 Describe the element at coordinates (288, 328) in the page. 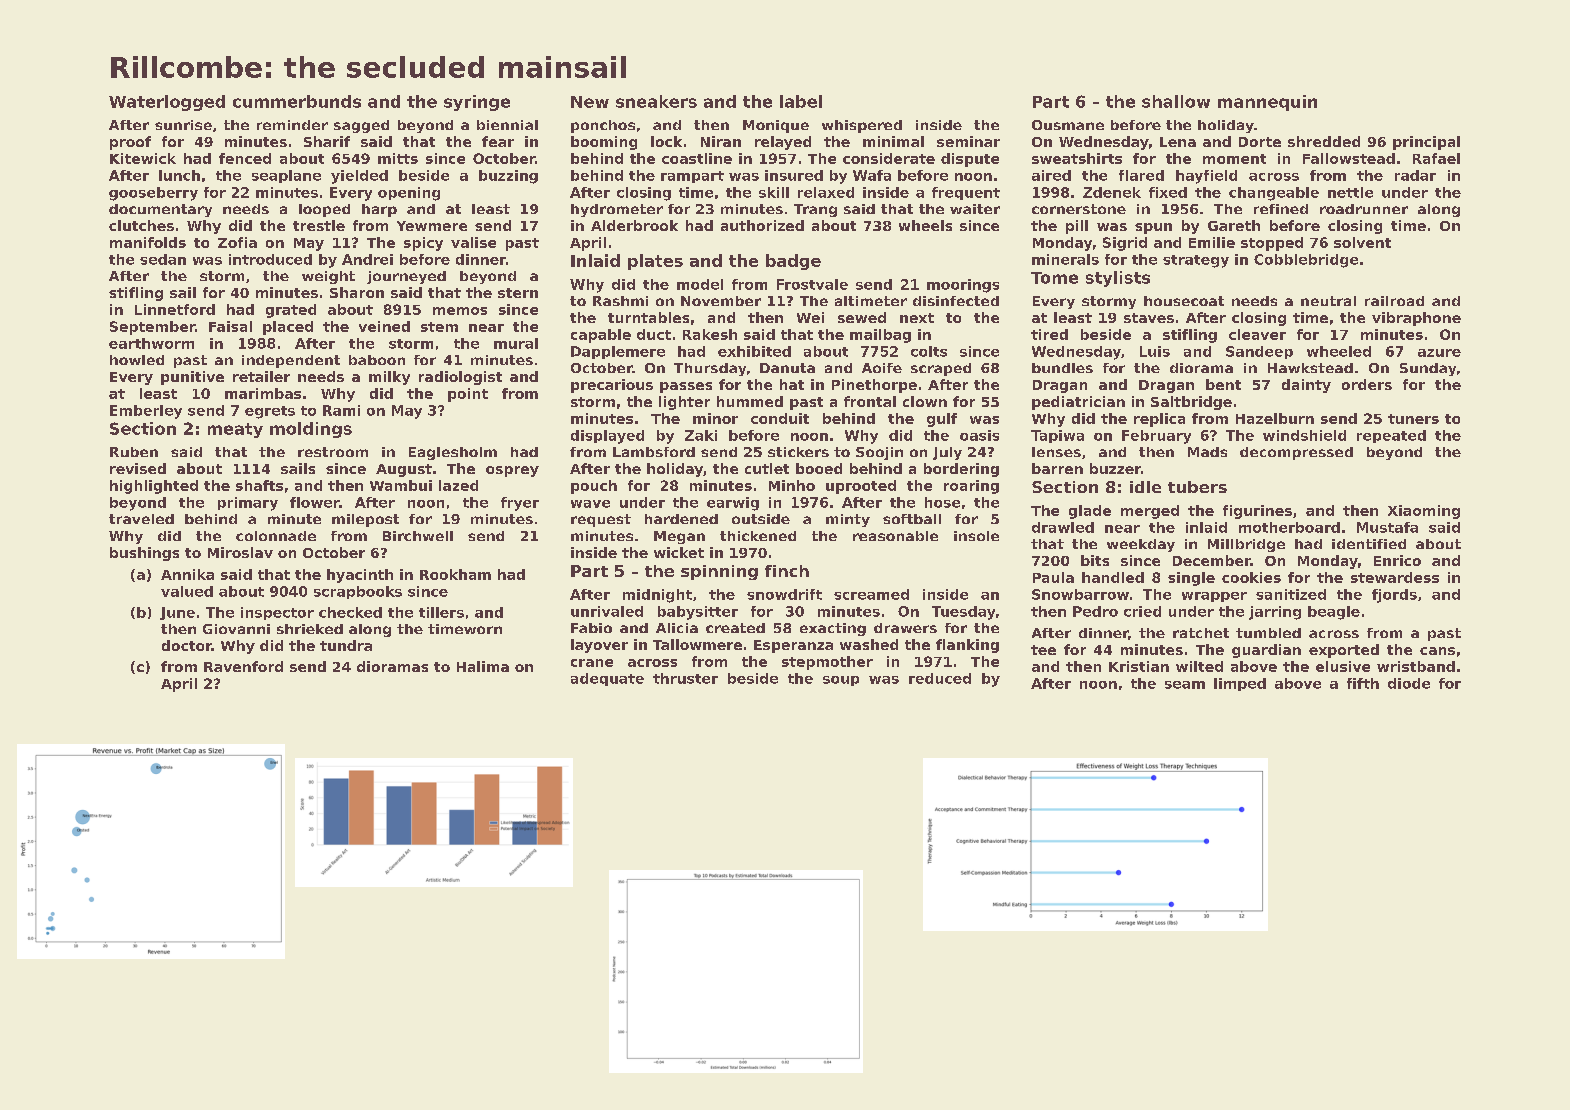

I see `placed` at that location.
